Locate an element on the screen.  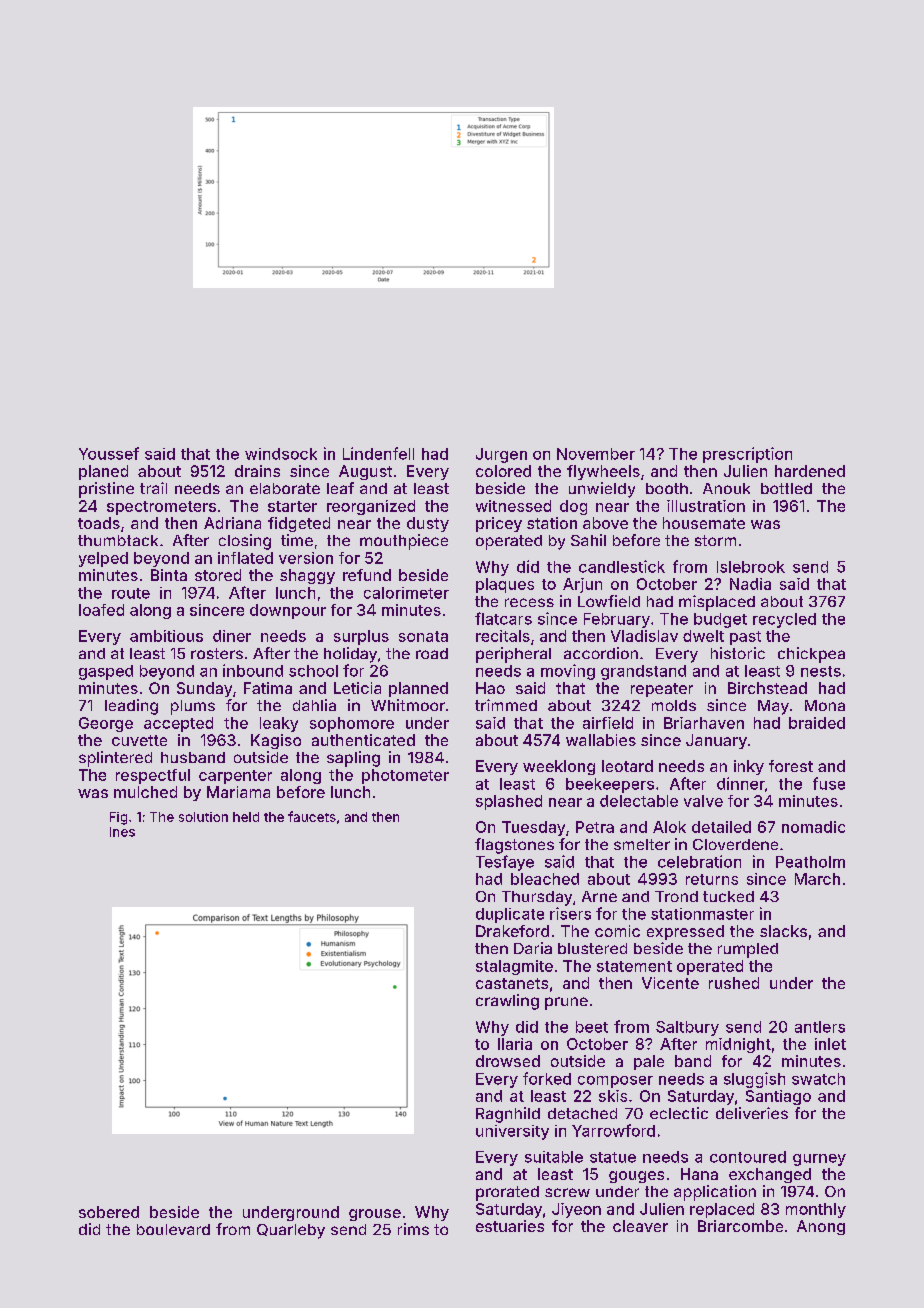
faucets is located at coordinates (312, 816).
